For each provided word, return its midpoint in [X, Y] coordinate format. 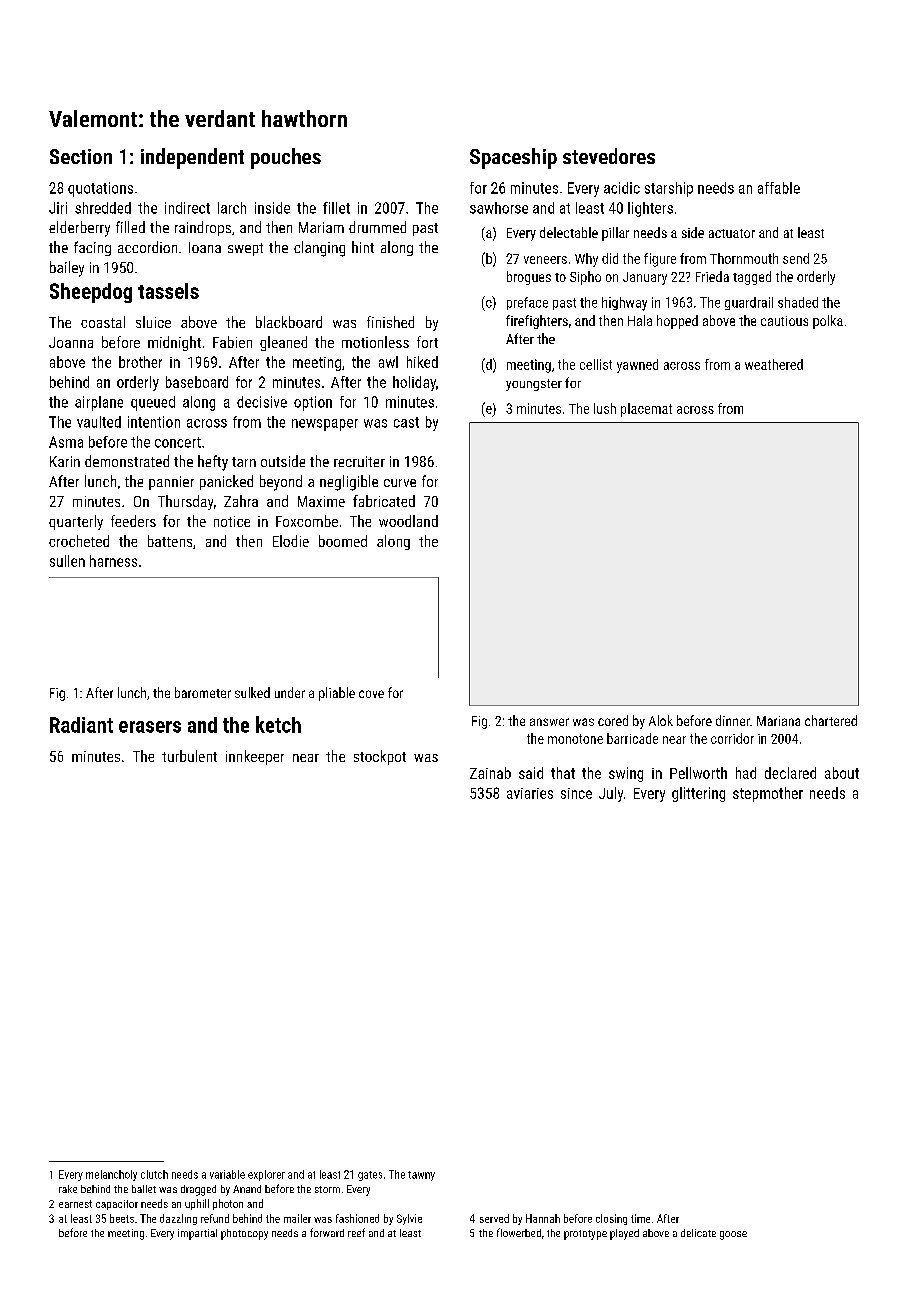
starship [669, 189]
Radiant [81, 725]
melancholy [111, 1175]
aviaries [530, 793]
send [796, 258]
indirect [187, 208]
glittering [698, 794]
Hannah [543, 1218]
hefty [213, 463]
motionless [375, 342]
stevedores [609, 156]
